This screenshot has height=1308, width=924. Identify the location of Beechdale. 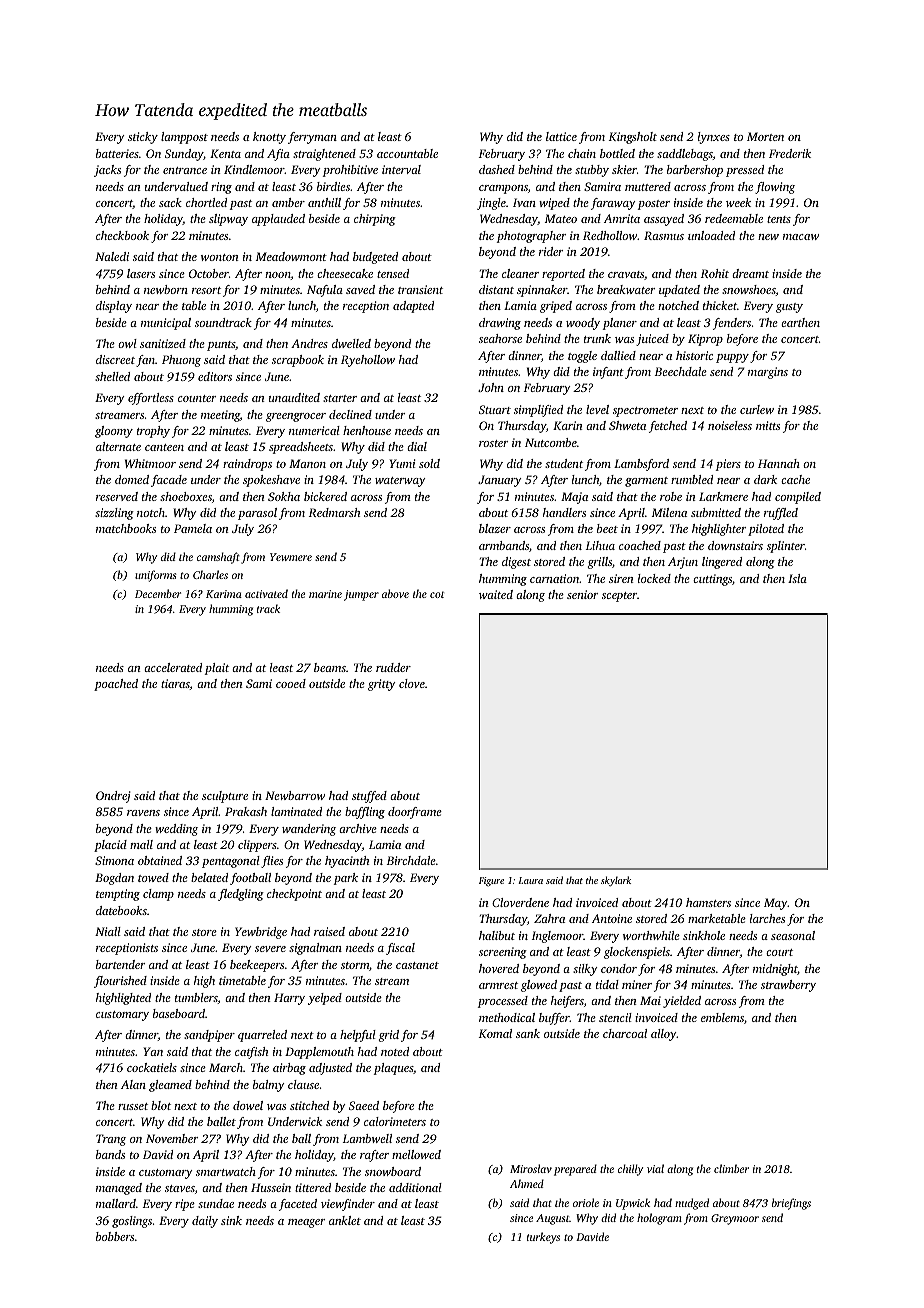
(681, 371).
